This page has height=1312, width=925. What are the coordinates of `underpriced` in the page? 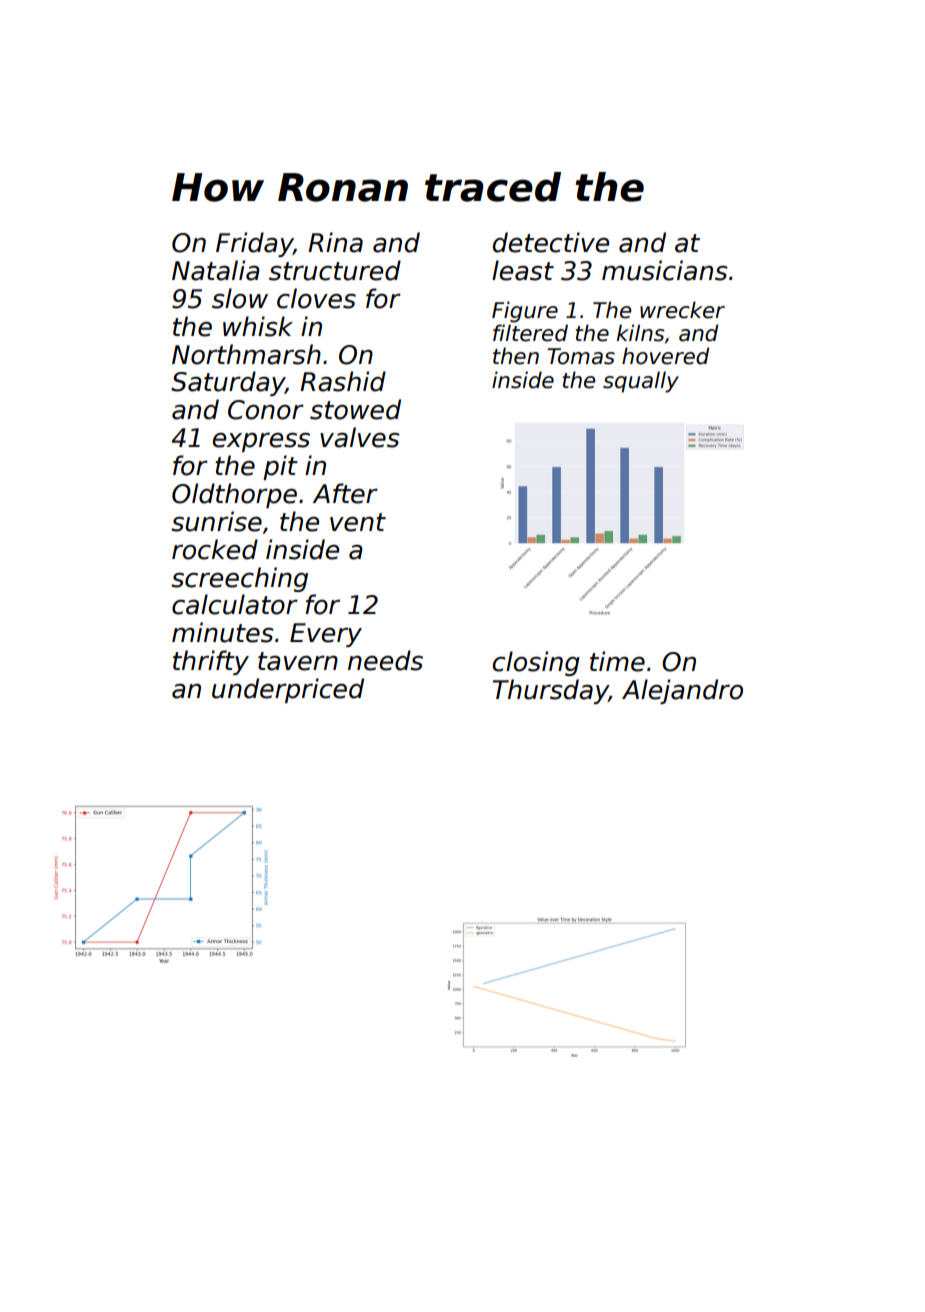 It's located at (288, 690).
